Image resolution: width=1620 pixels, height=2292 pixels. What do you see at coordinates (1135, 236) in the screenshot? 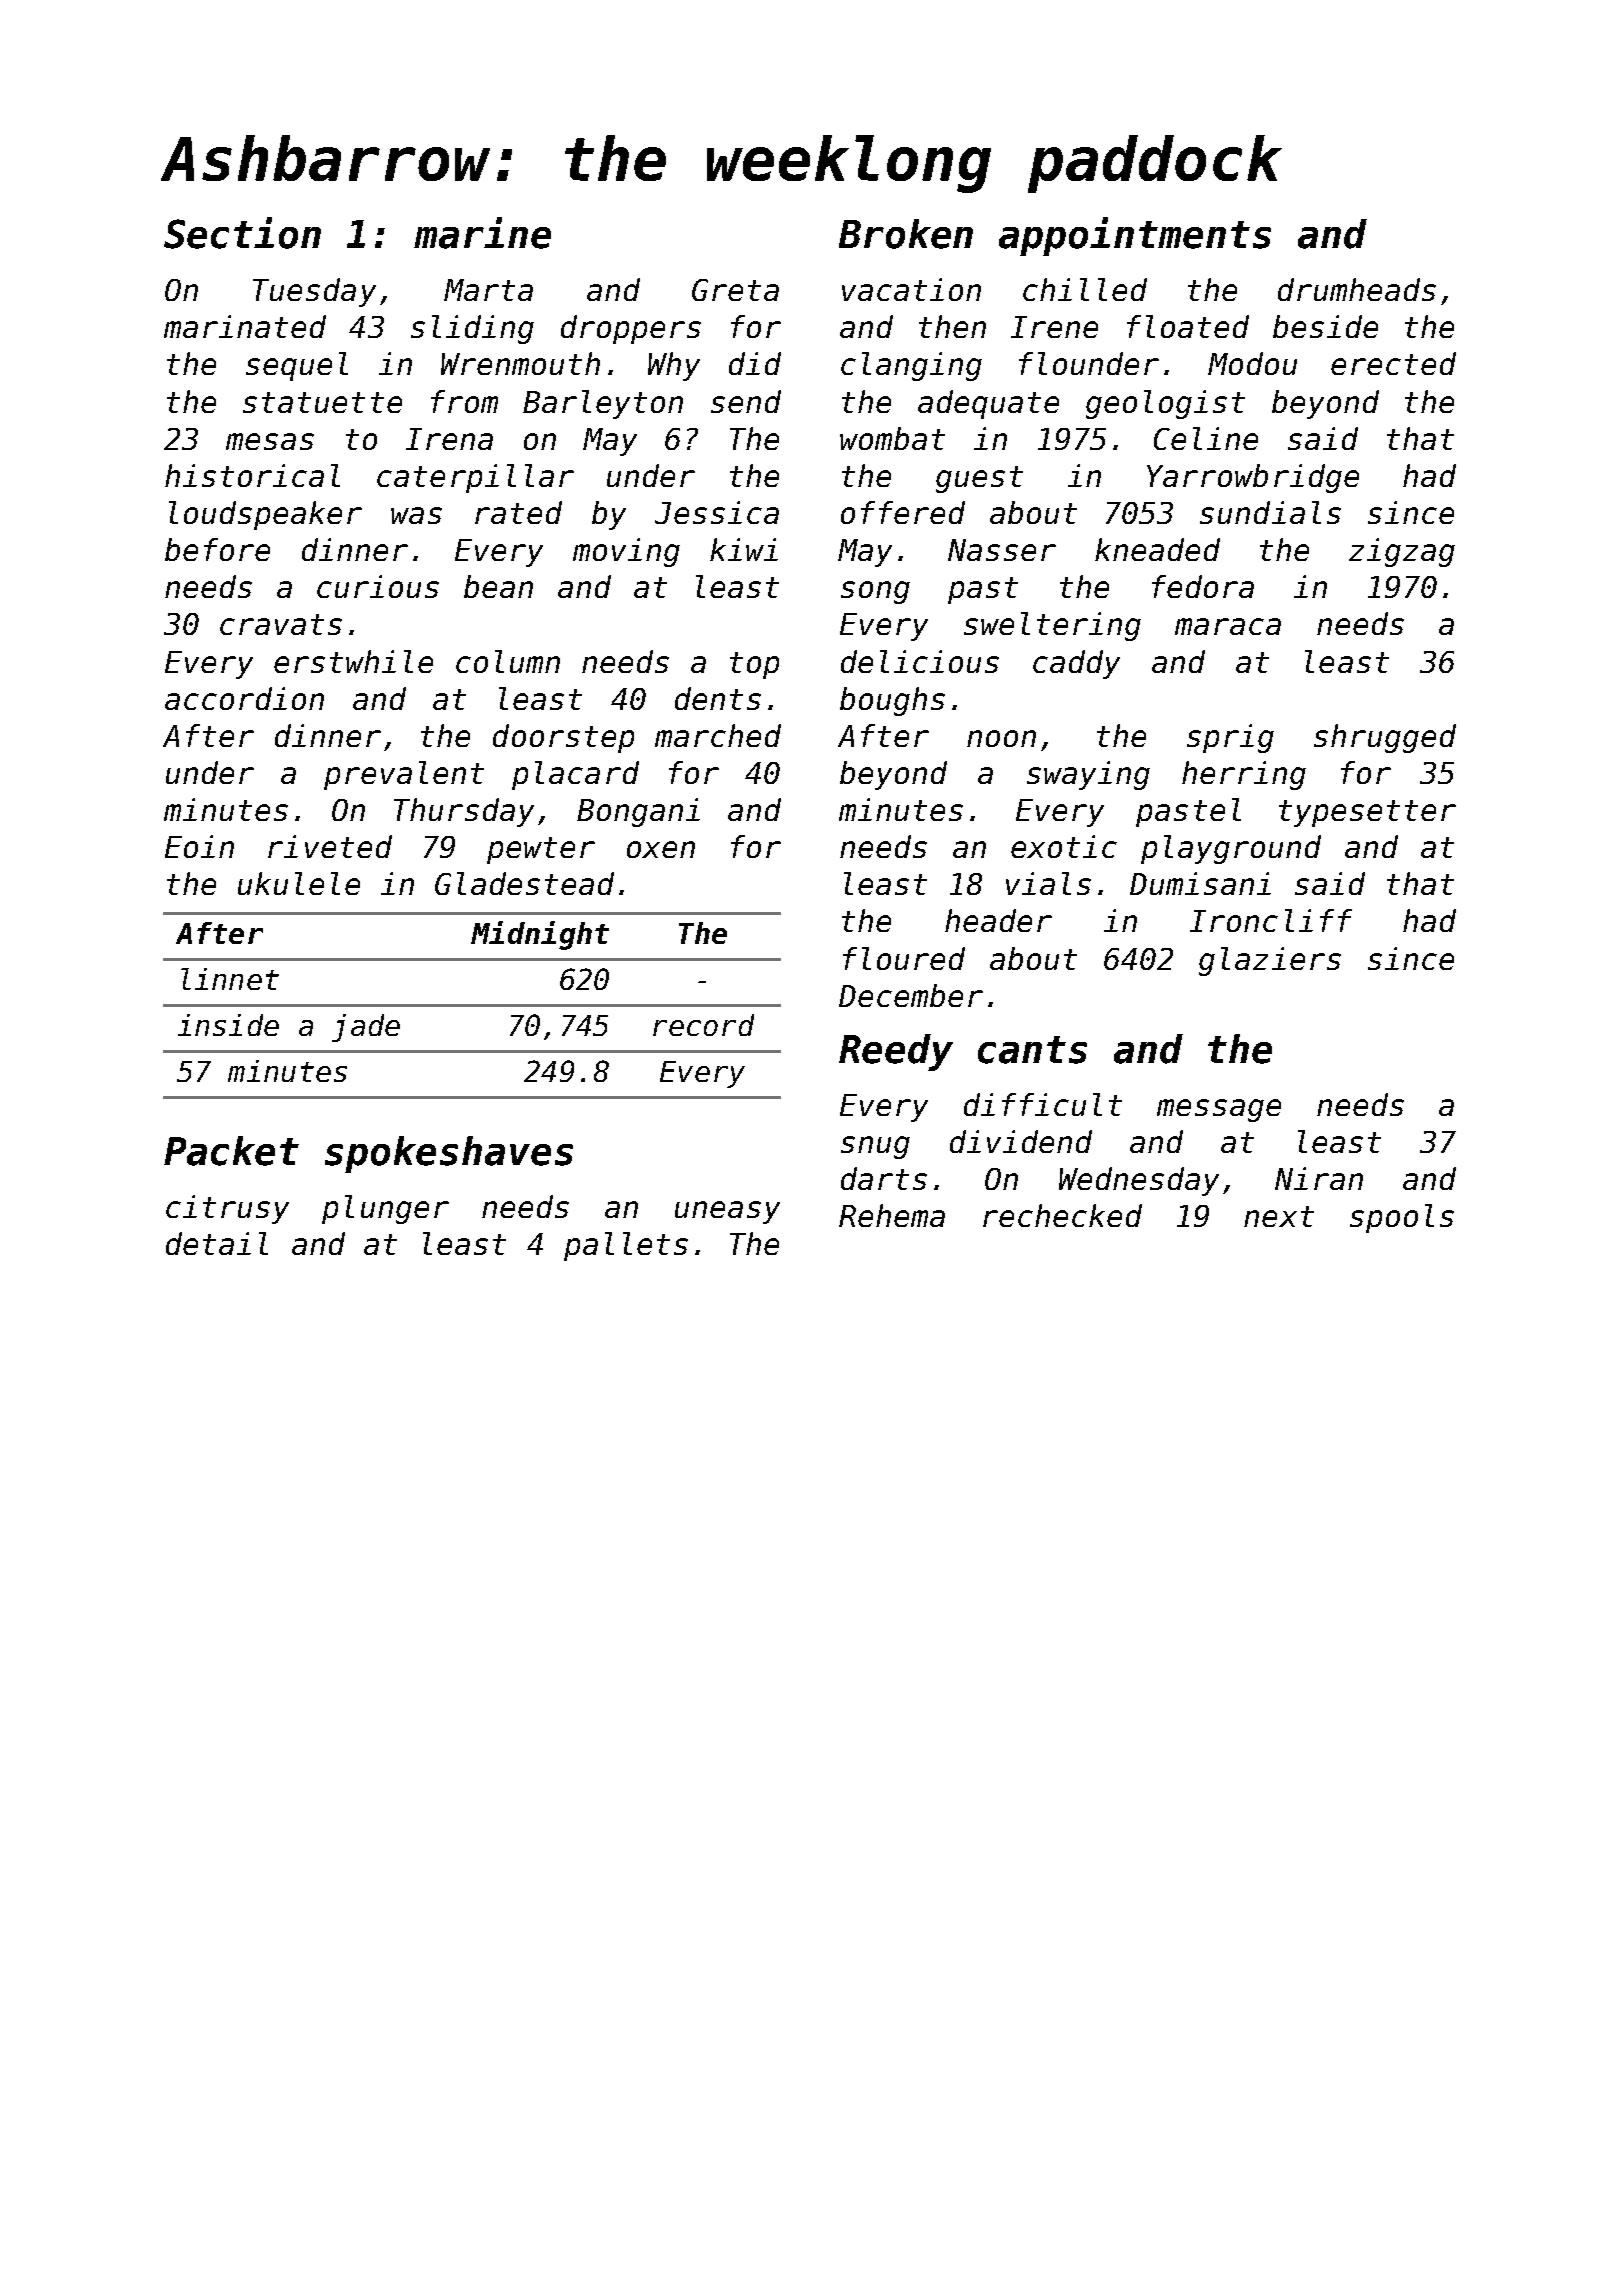
I see `appointments` at bounding box center [1135, 236].
